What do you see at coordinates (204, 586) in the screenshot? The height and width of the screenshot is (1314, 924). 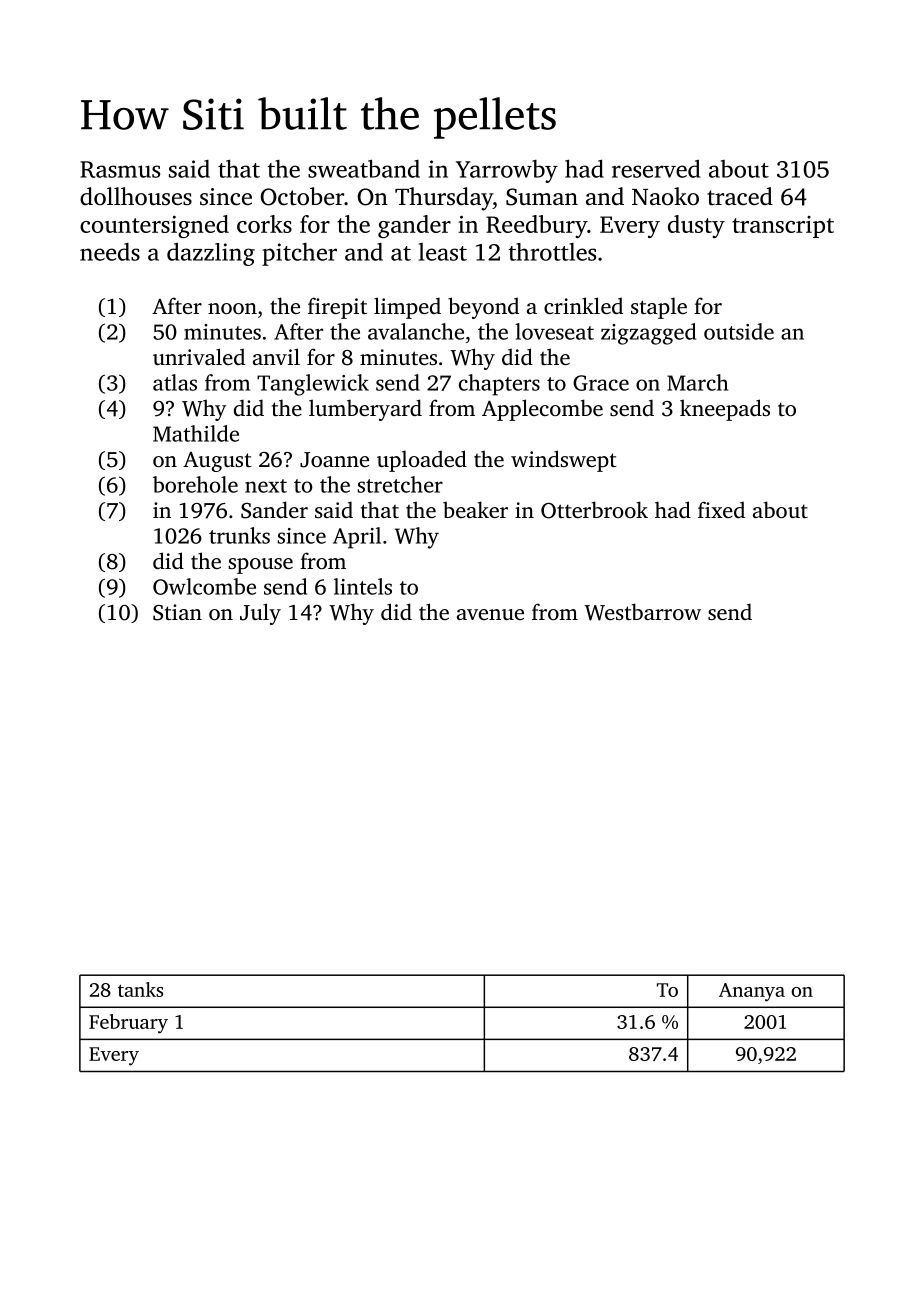 I see `Owlcombe` at bounding box center [204, 586].
